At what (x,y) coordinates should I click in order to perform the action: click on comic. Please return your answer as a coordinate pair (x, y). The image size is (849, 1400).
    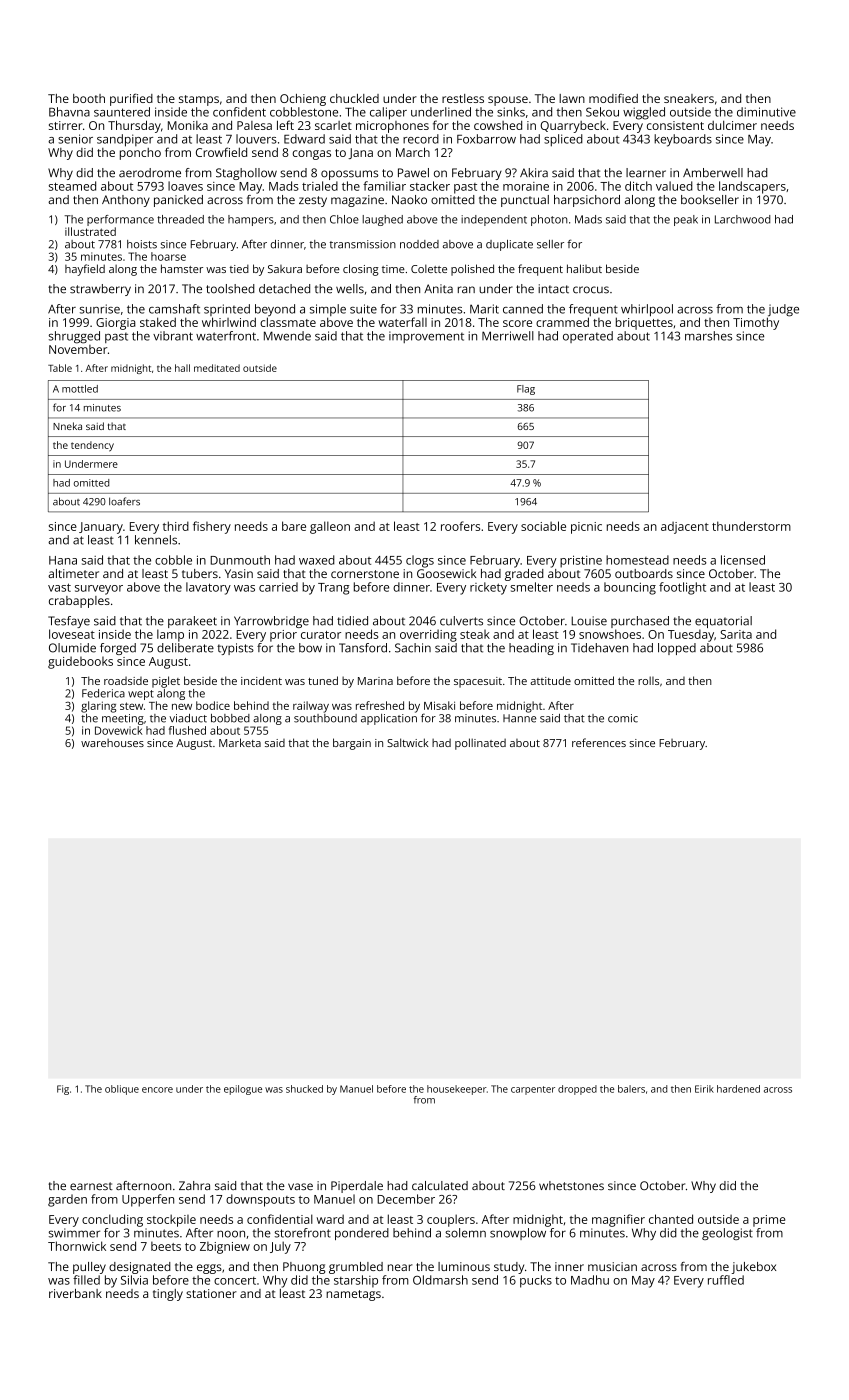
    Looking at the image, I should click on (623, 718).
